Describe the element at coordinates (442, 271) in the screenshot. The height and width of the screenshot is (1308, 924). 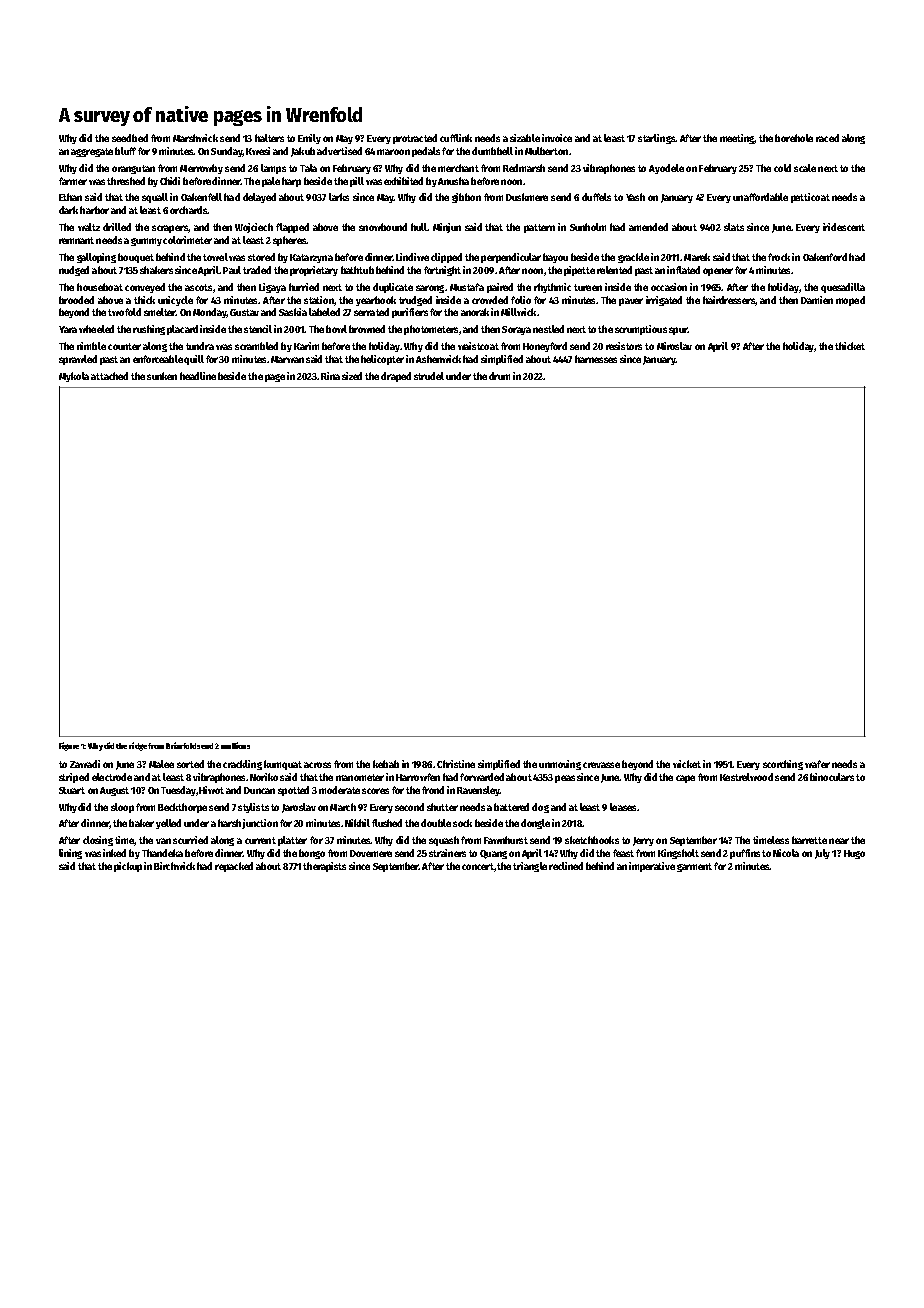
I see `fortnight` at that location.
